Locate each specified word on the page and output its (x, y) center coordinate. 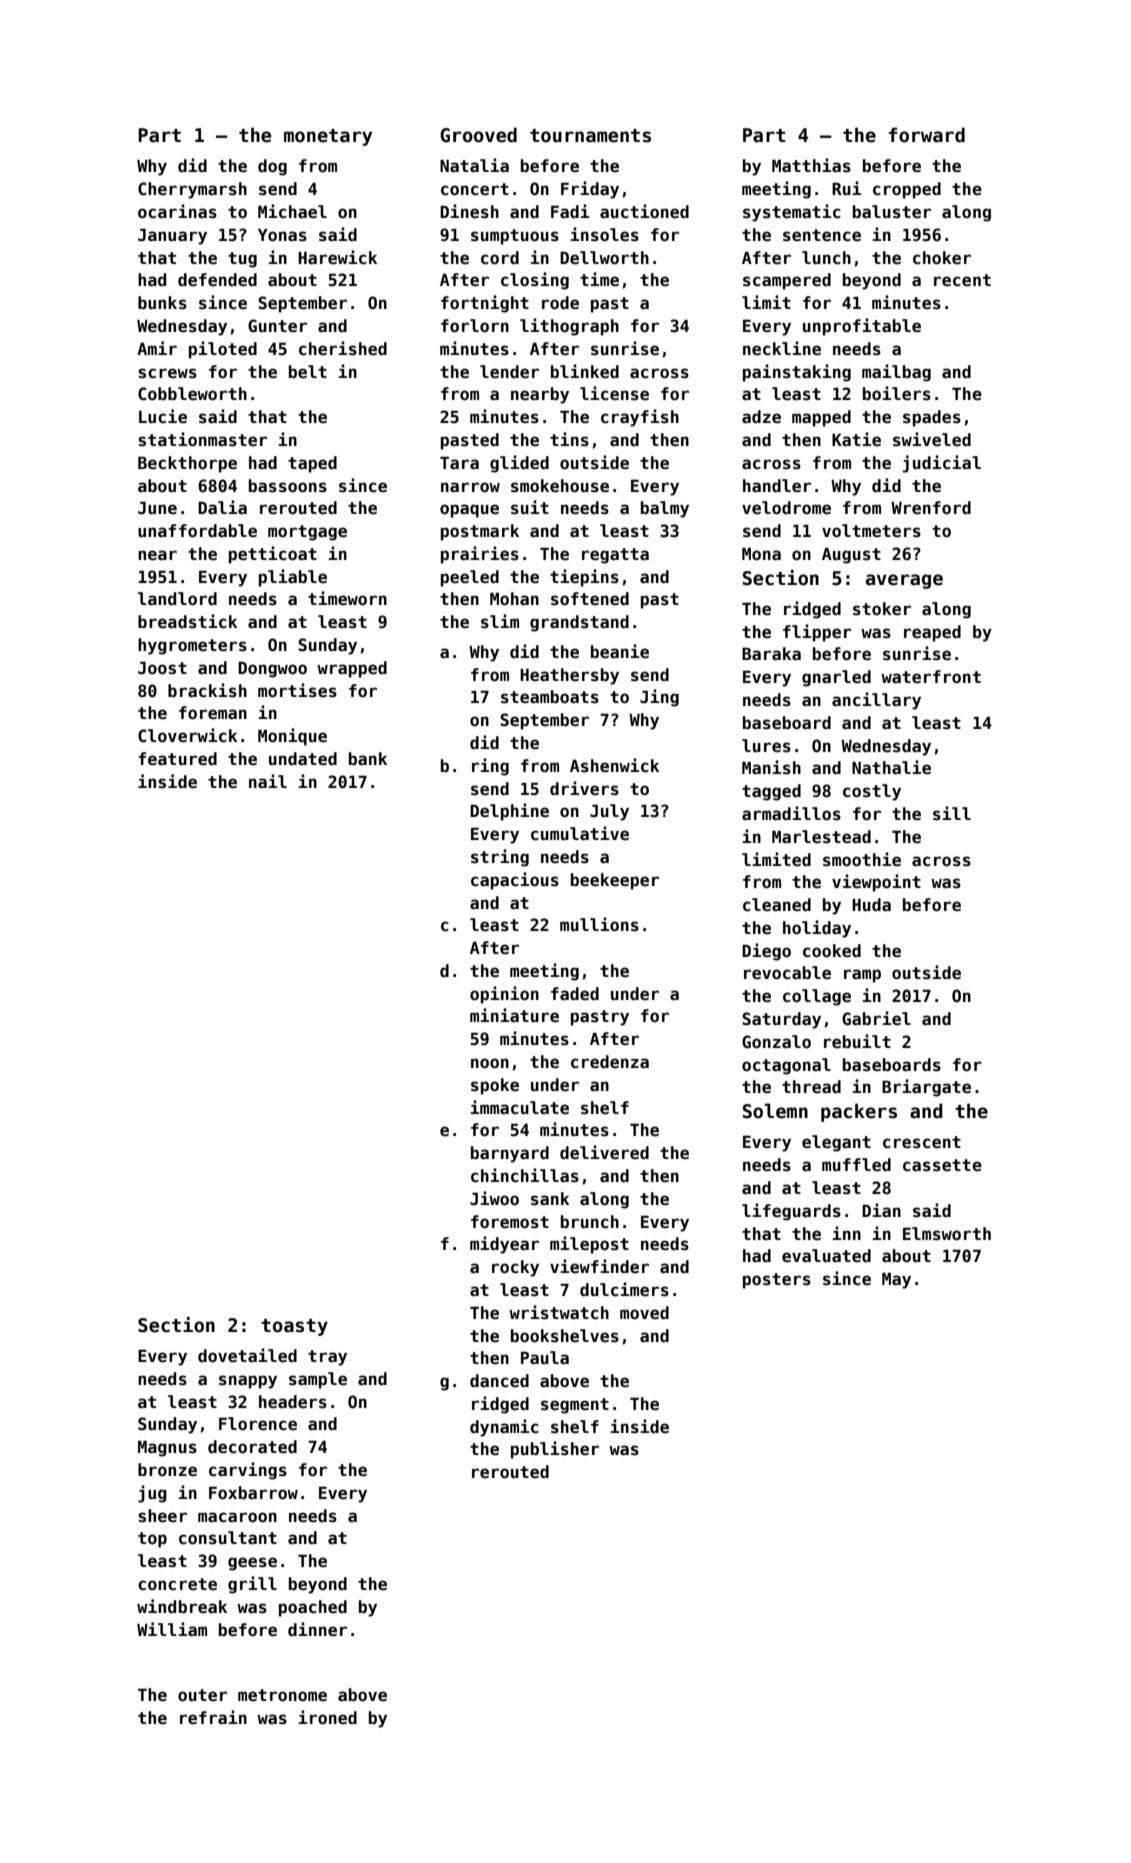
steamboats (550, 697)
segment (575, 1406)
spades (932, 418)
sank (550, 1199)
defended (217, 280)
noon (490, 1063)
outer (202, 1695)
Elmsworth (947, 1234)
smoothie (862, 859)
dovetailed (247, 1355)
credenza (610, 1062)
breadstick (187, 621)
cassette (942, 1165)
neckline (782, 348)
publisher (555, 1450)
